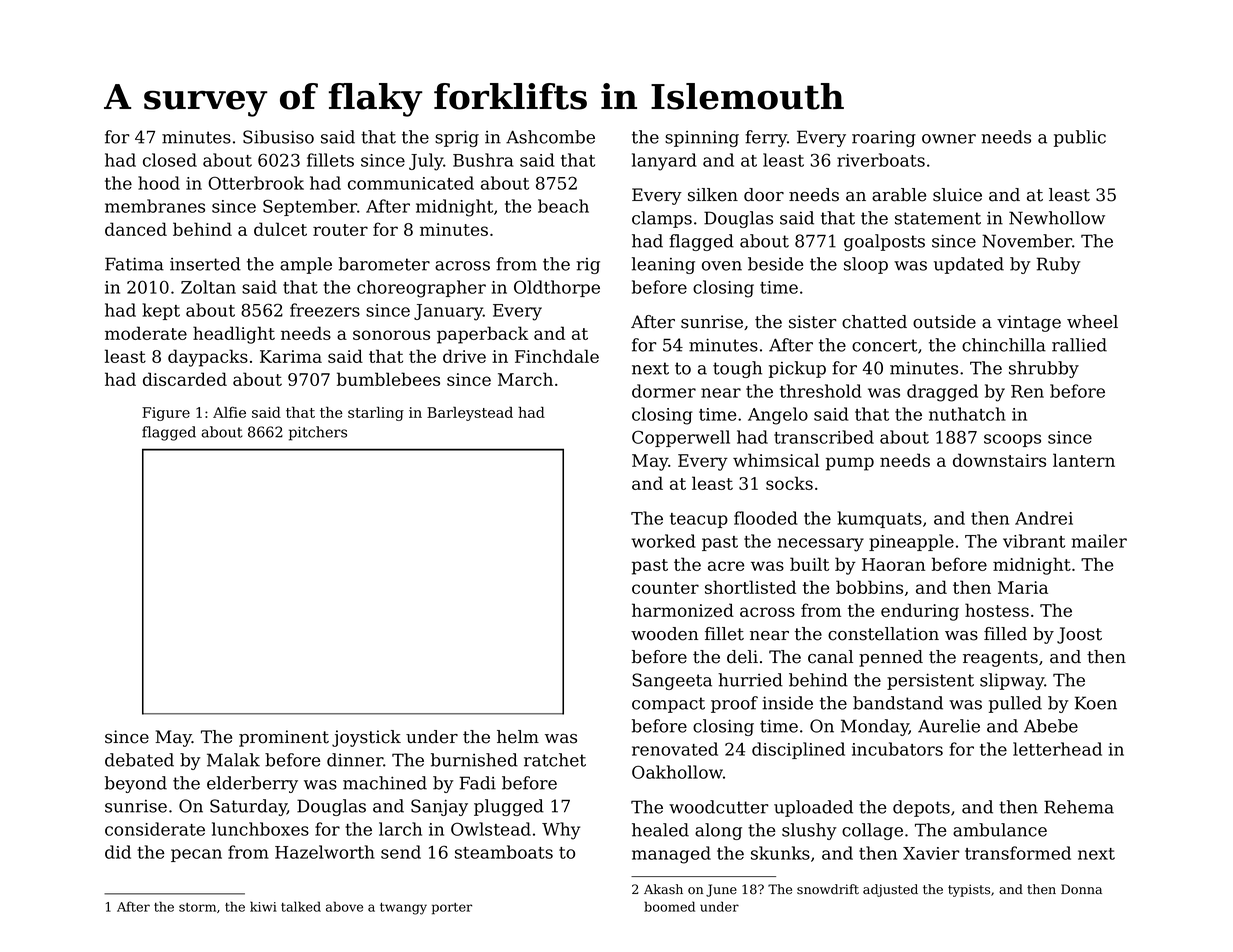 The height and width of the document is (952, 1233). Describe the element at coordinates (557, 288) in the document. I see `Oldthorpe` at that location.
